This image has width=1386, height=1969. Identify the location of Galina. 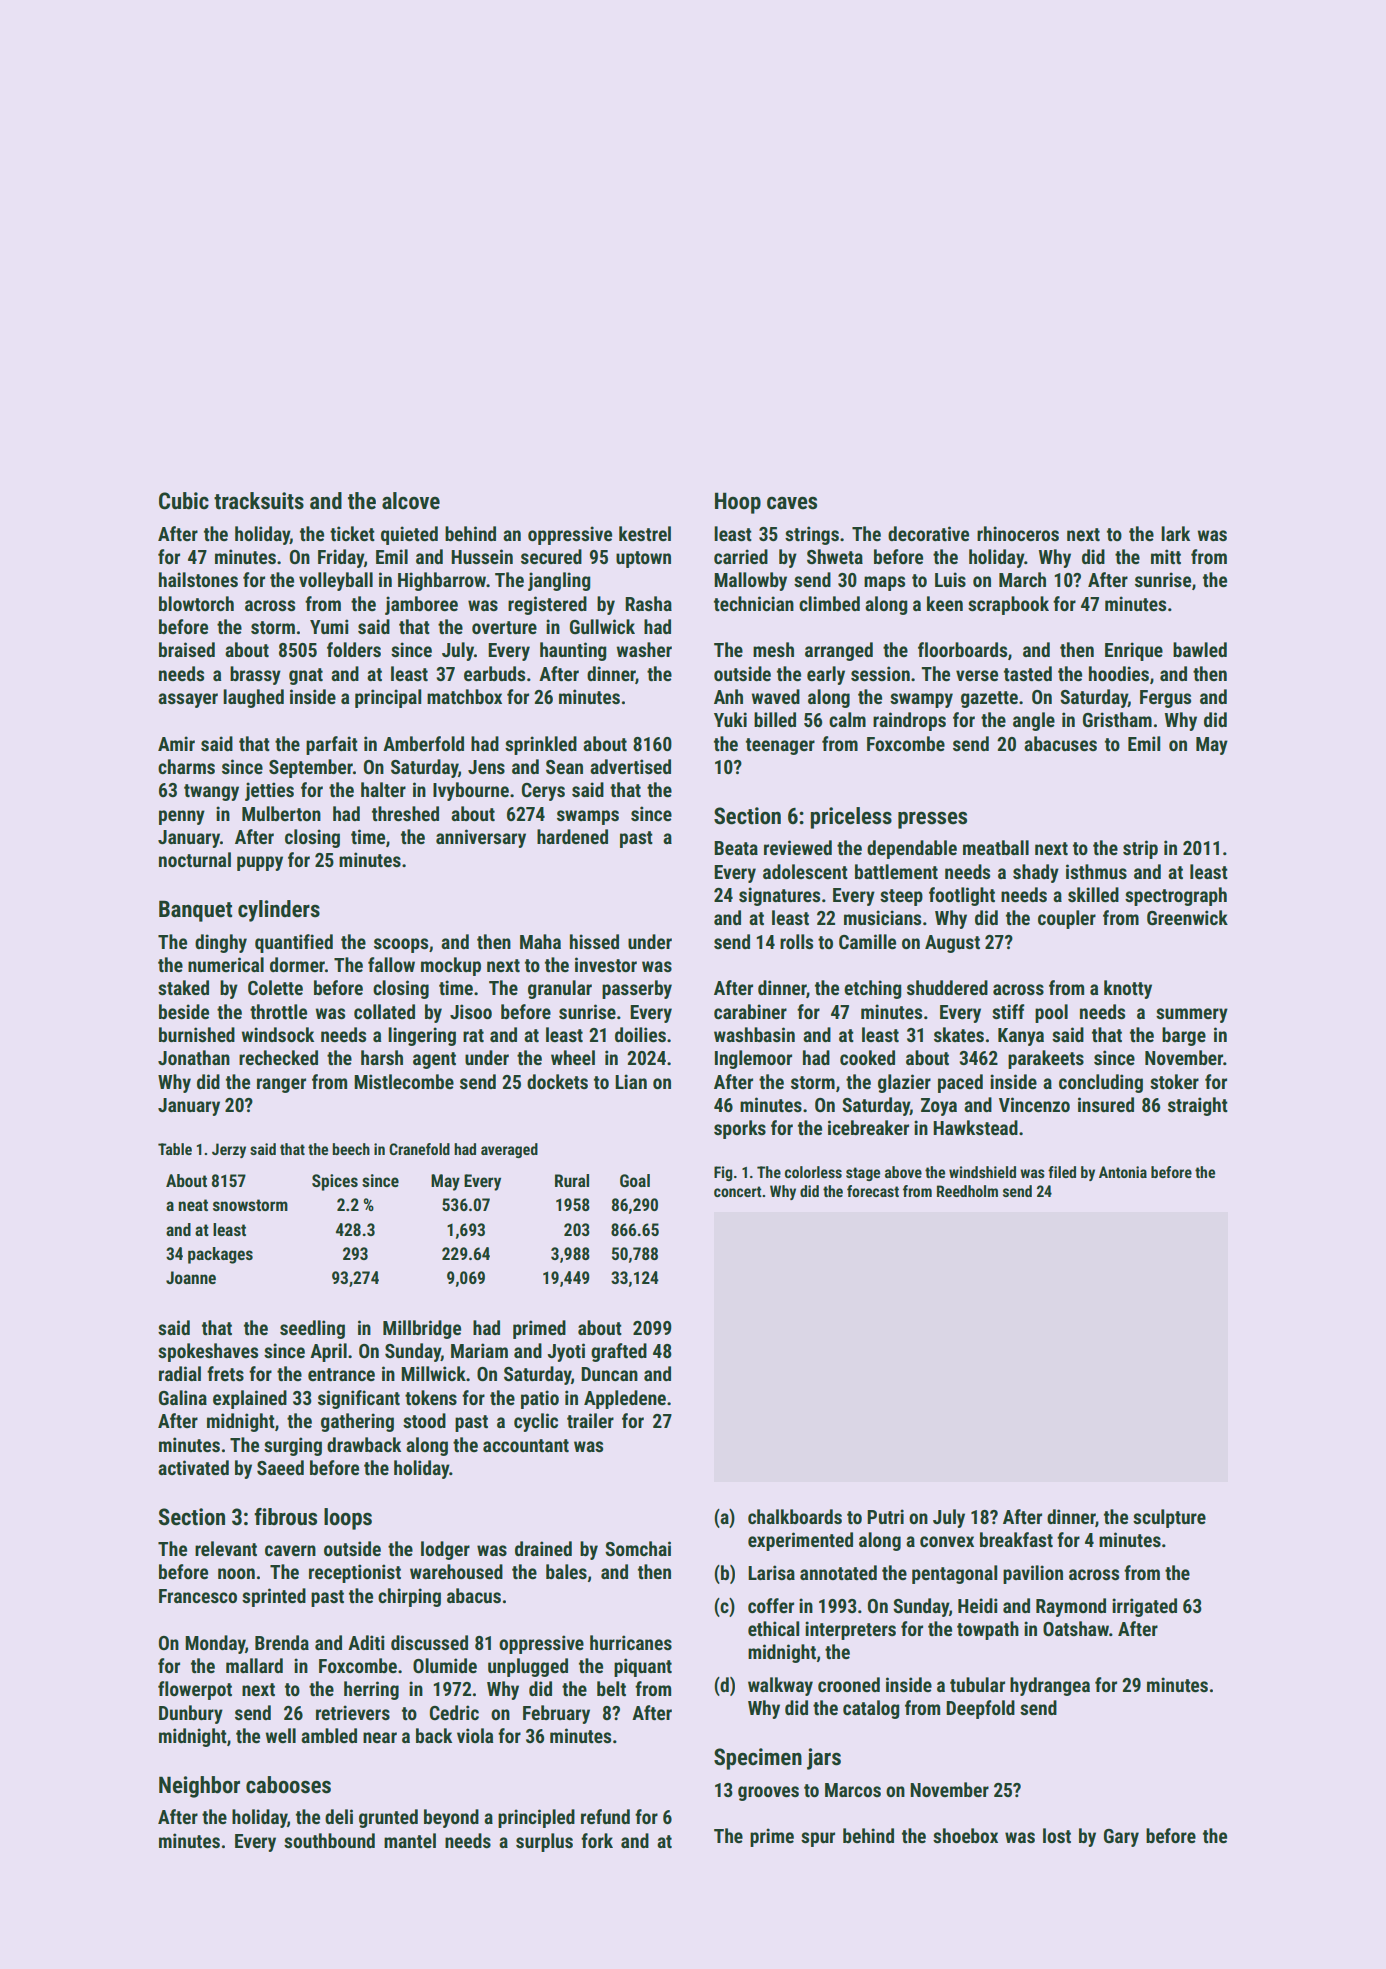
(183, 1397).
